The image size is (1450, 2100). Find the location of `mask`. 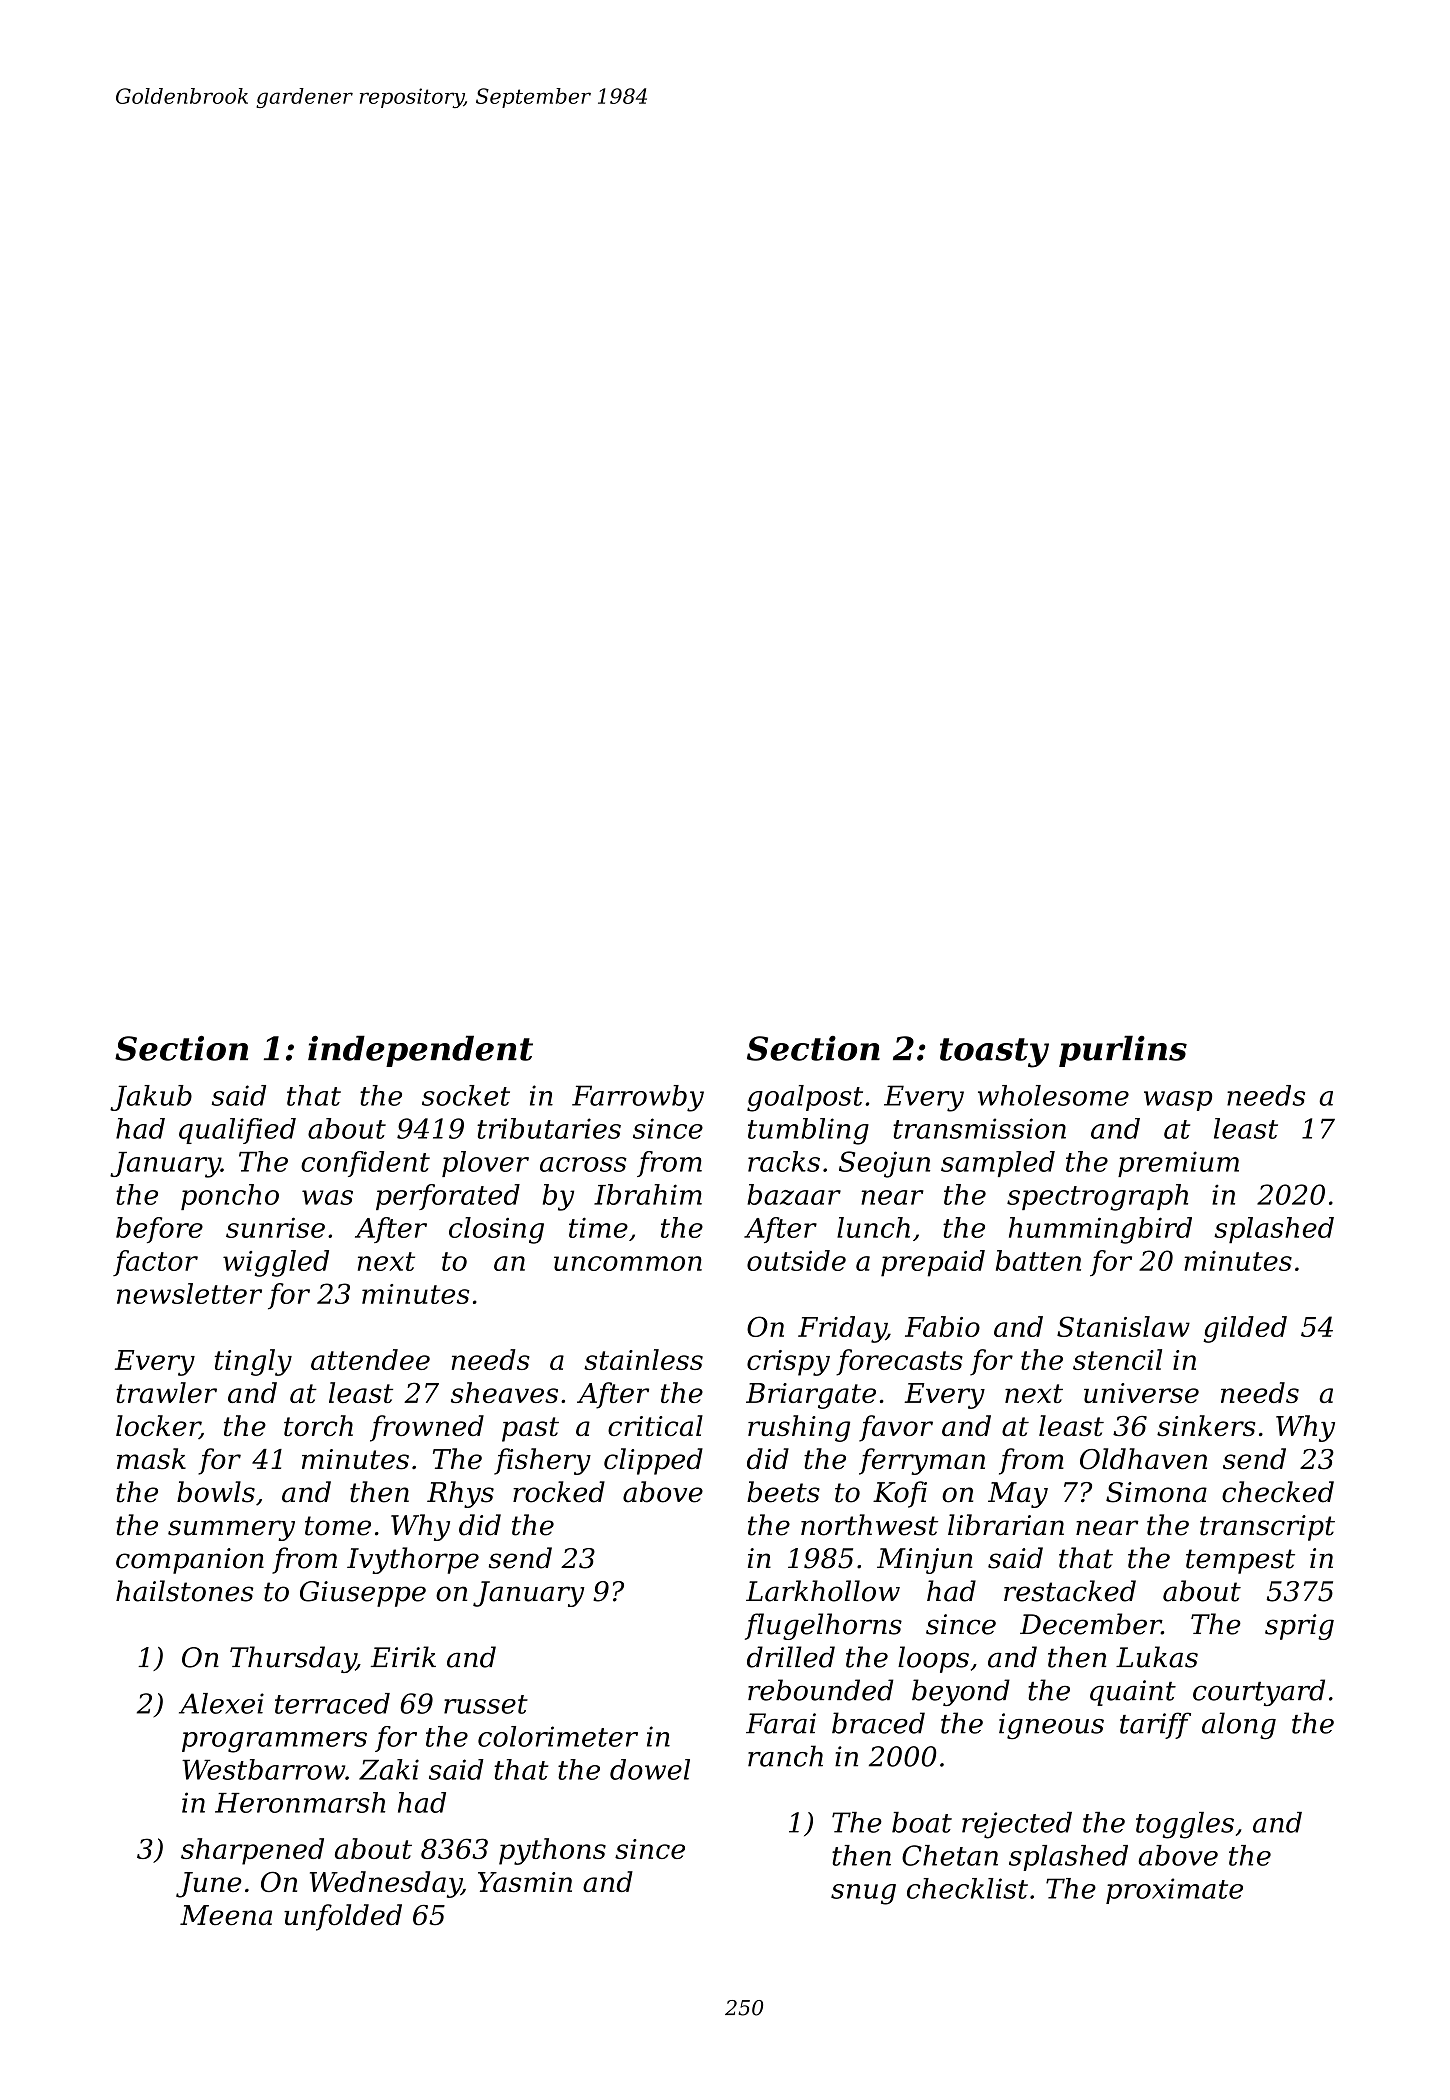

mask is located at coordinates (151, 1459).
